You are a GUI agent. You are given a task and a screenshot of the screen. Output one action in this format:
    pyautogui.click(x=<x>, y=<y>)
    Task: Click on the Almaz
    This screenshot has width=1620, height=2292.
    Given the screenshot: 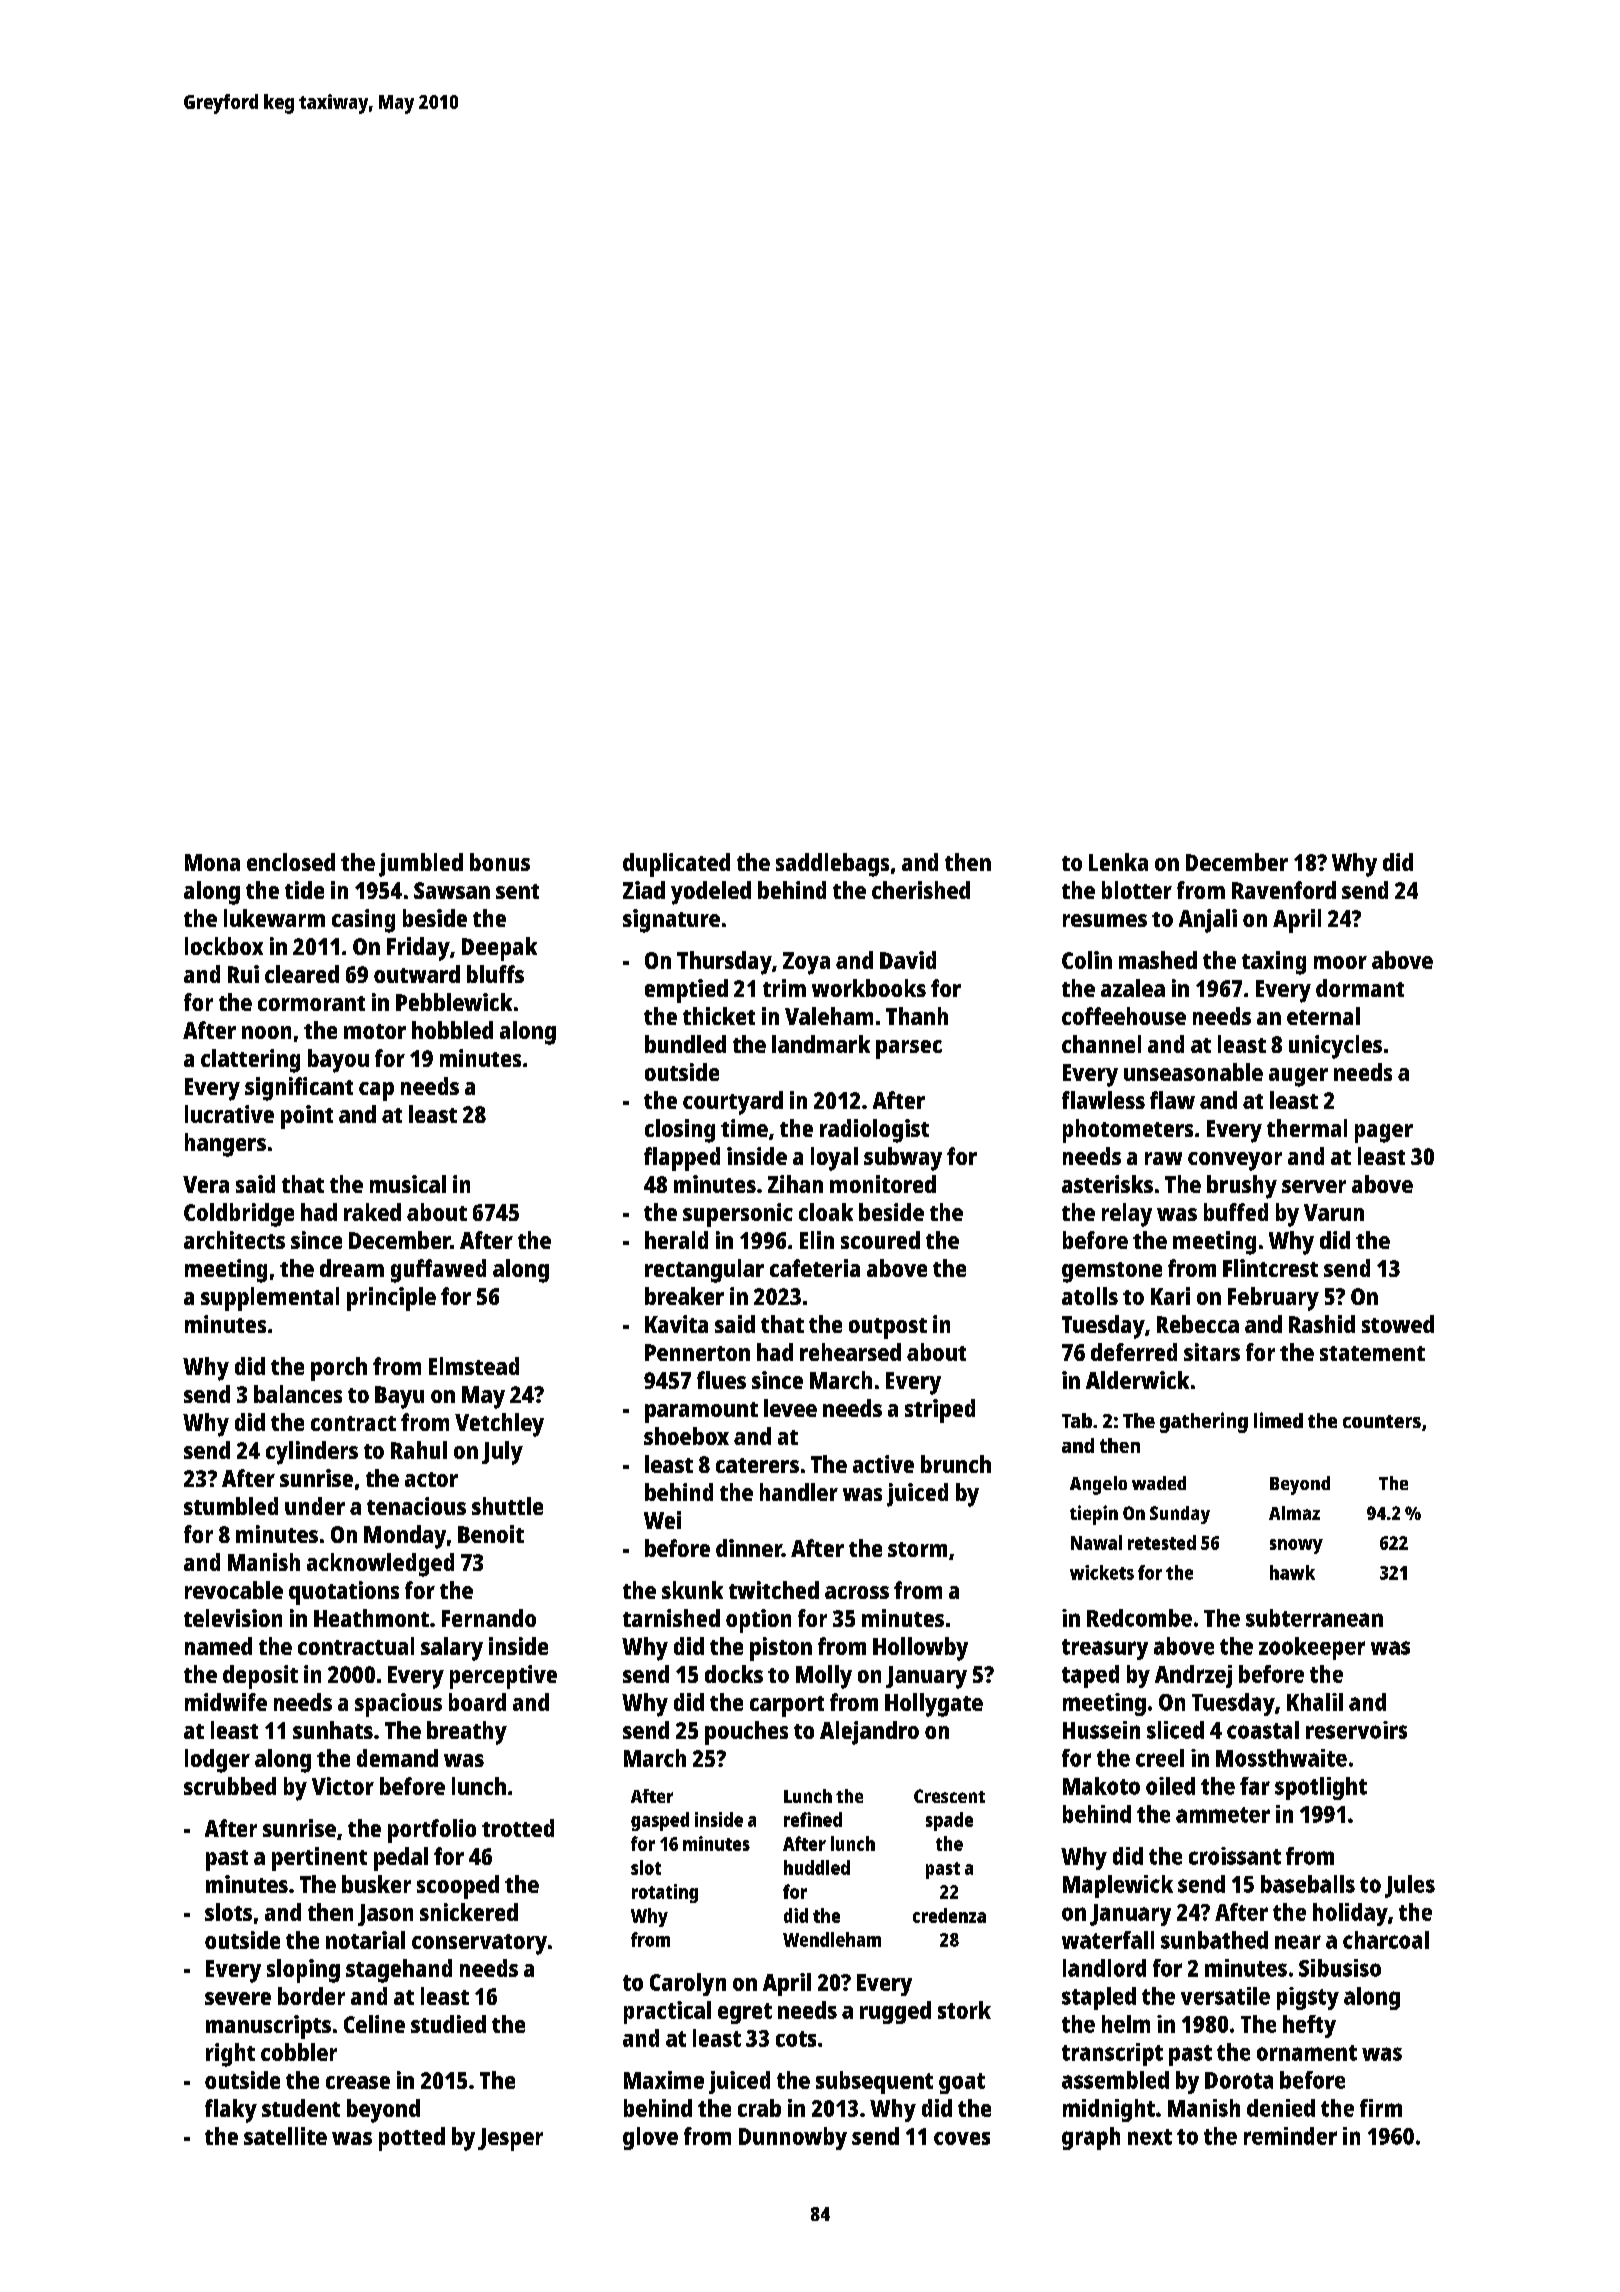 What is the action you would take?
    pyautogui.click(x=1294, y=1513)
